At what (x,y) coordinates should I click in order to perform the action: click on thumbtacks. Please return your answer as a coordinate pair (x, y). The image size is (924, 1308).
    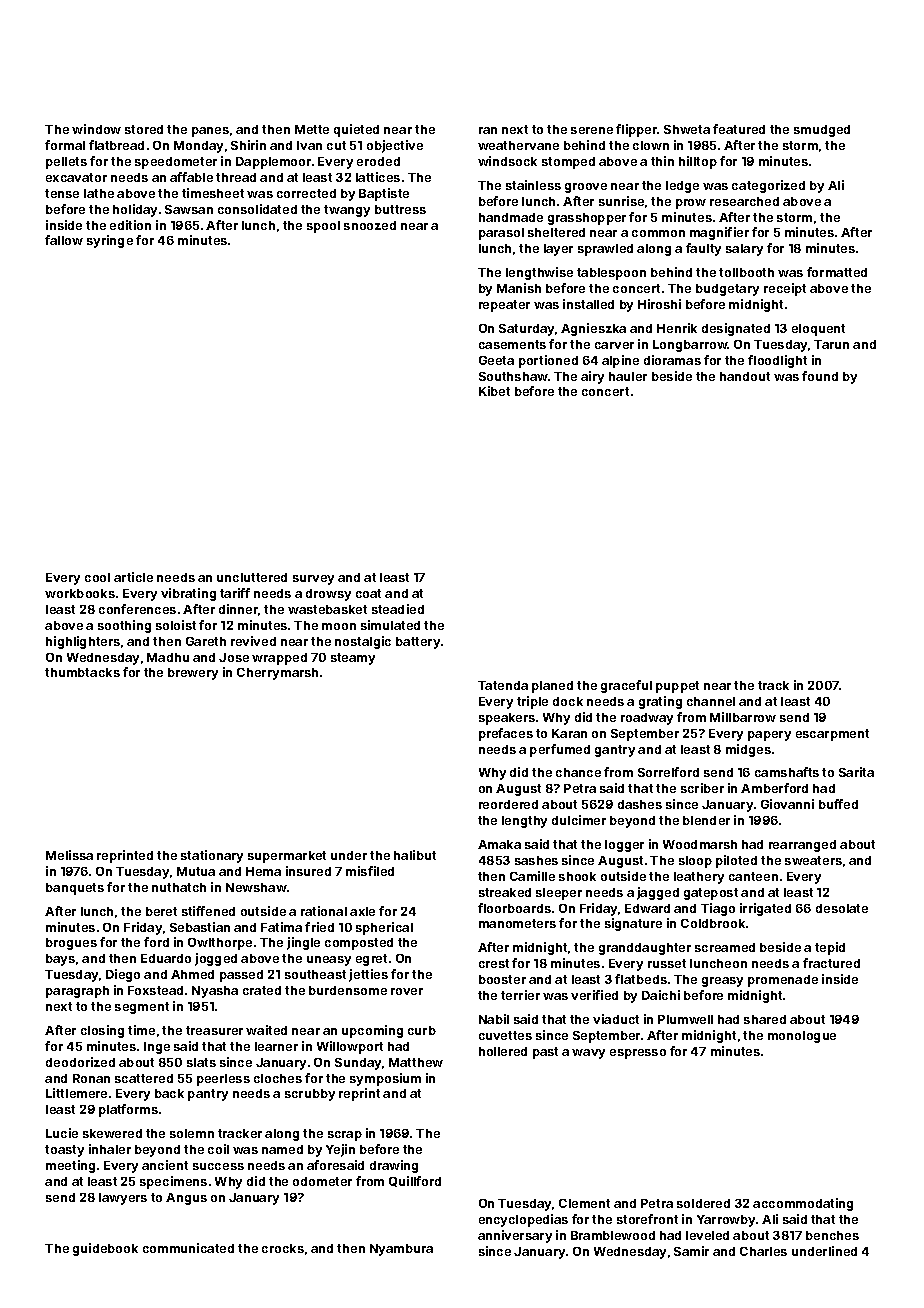
    Looking at the image, I should click on (82, 672).
